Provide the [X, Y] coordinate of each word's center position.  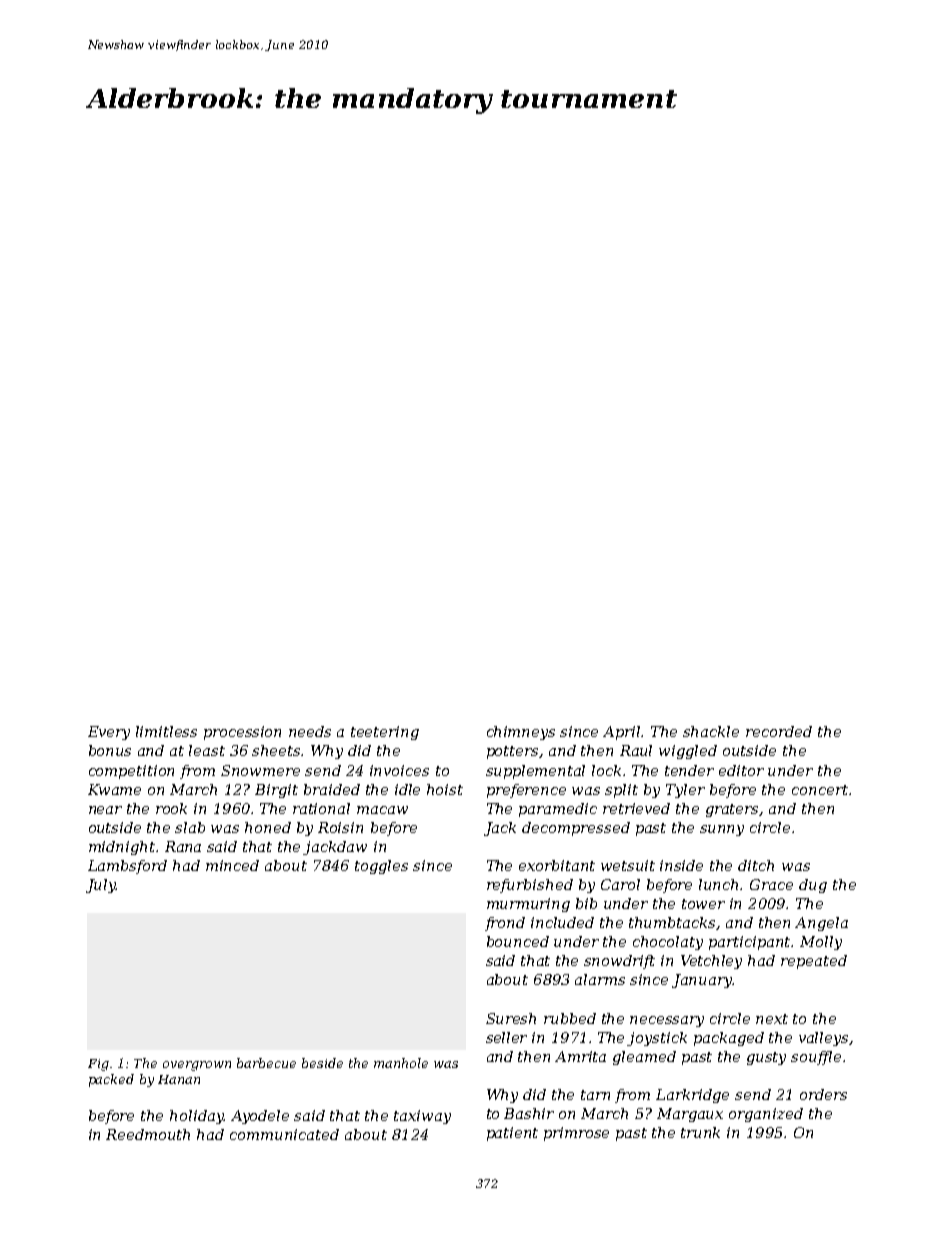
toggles [381, 867]
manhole [401, 1063]
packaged [729, 1039]
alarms [600, 979]
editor [741, 770]
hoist [445, 789]
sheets [277, 750]
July [101, 886]
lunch [718, 884]
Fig [98, 1065]
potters [512, 752]
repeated [814, 962]
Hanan [179, 1079]
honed [268, 827]
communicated [284, 1134]
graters [733, 810]
